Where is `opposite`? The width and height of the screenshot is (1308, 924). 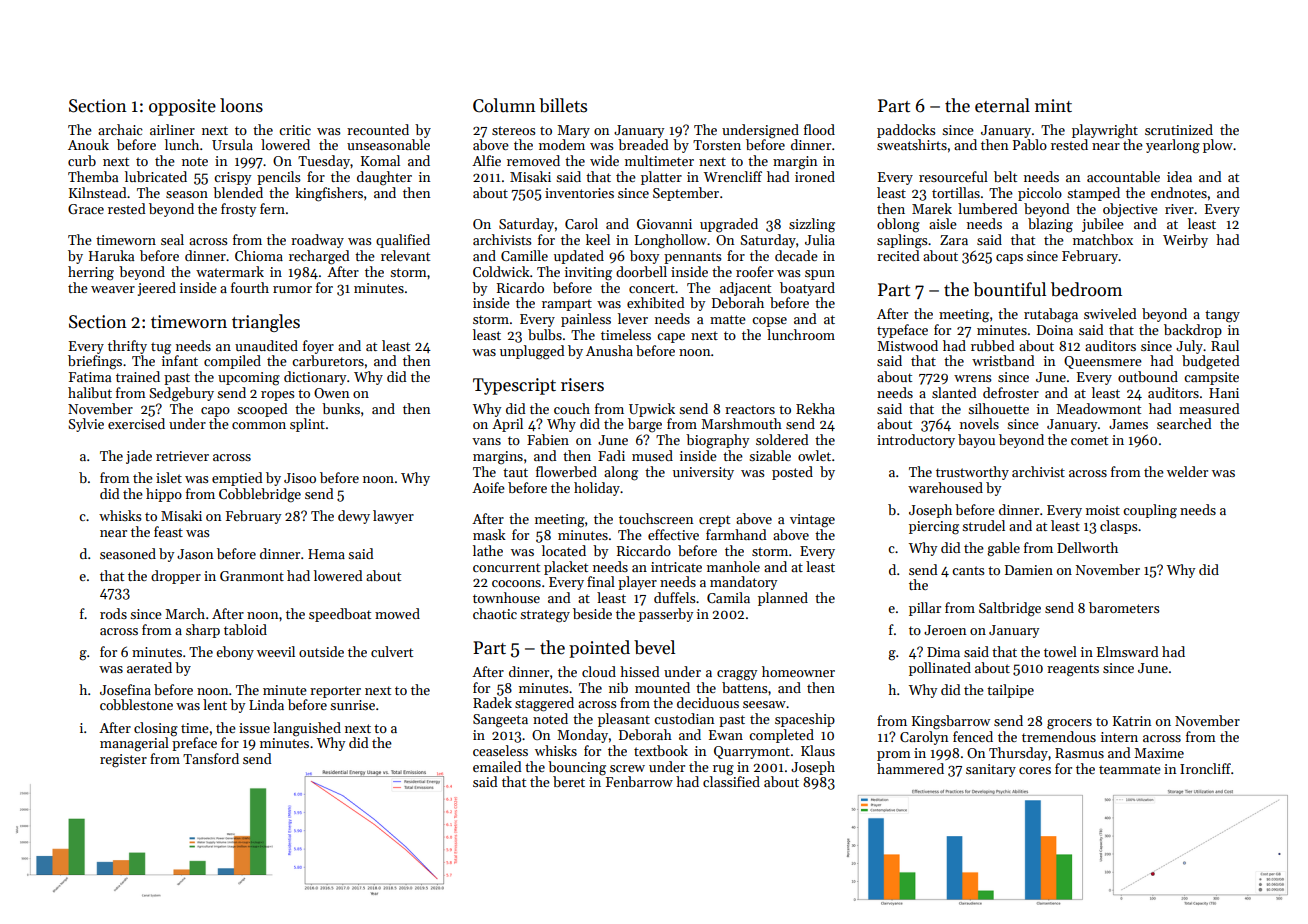 opposite is located at coordinates (182, 107).
